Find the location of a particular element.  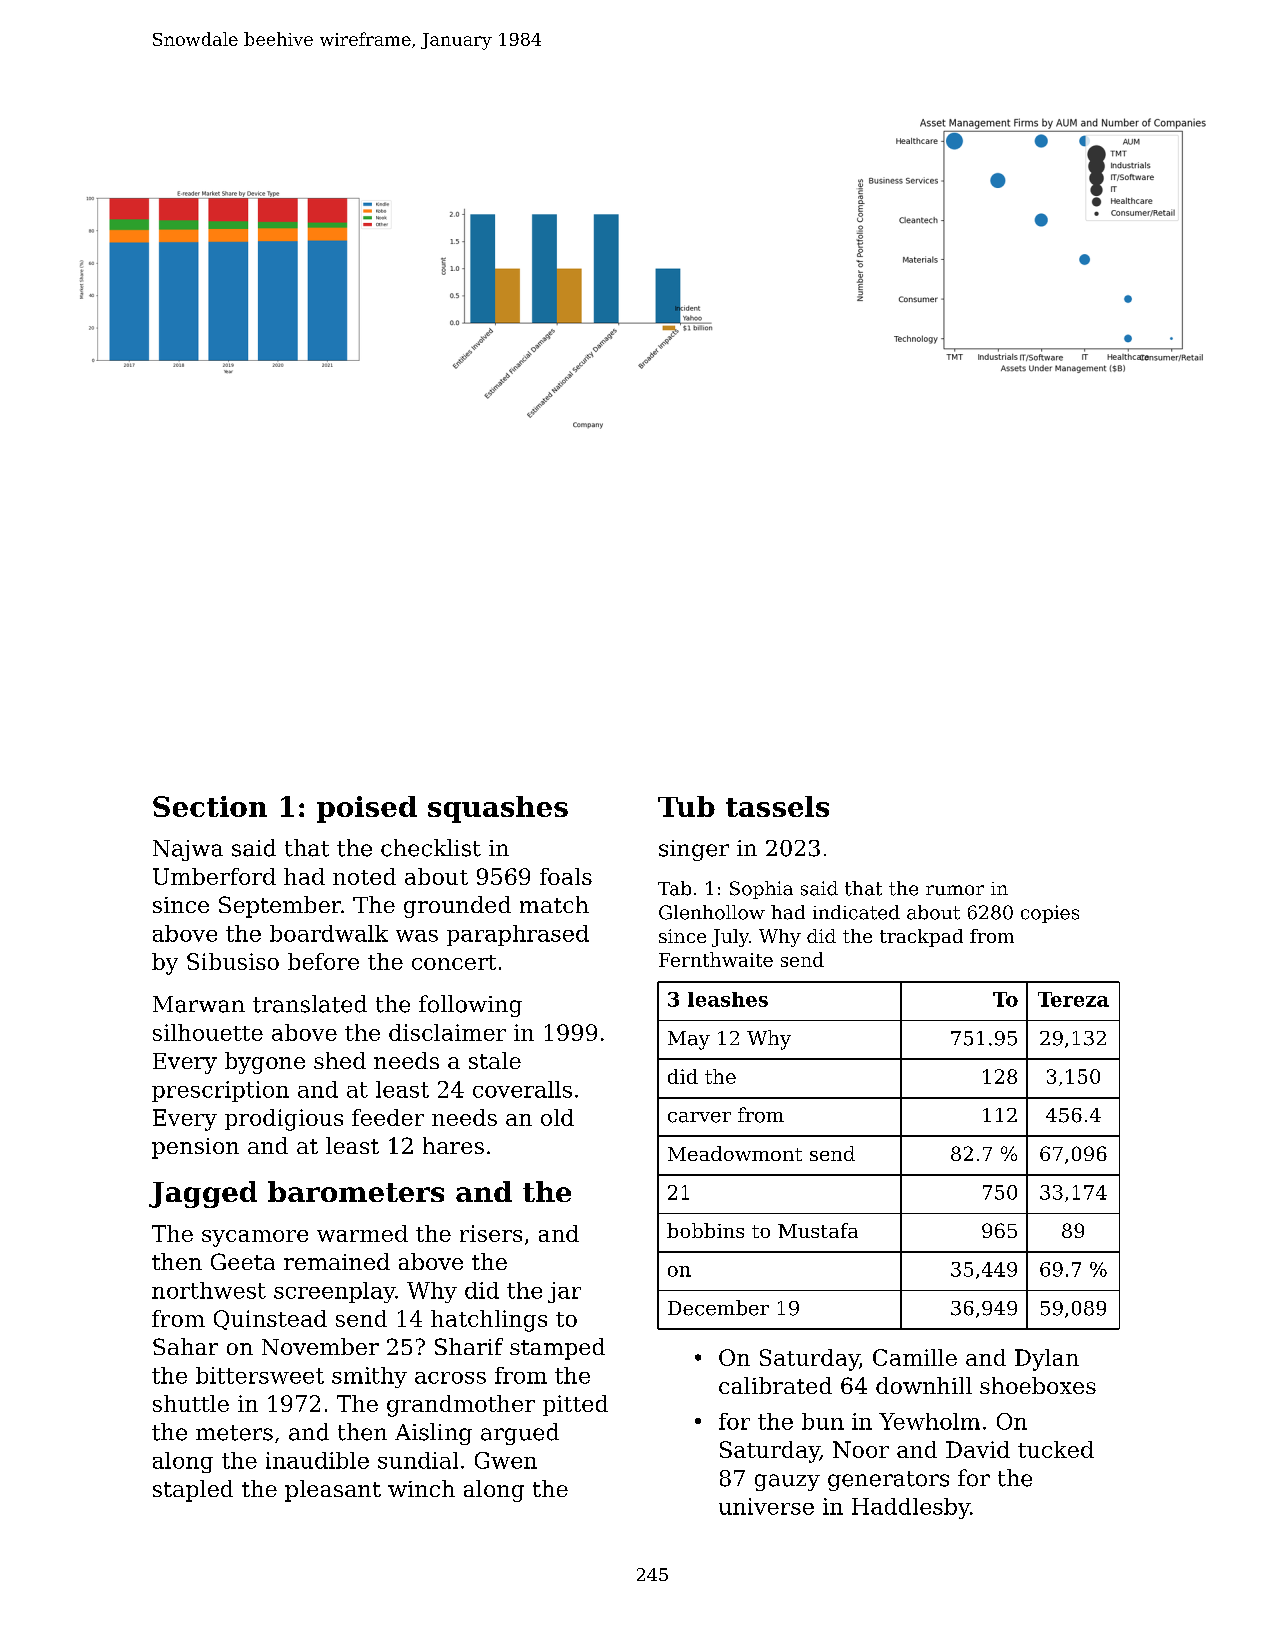

Geeta is located at coordinates (243, 1261).
